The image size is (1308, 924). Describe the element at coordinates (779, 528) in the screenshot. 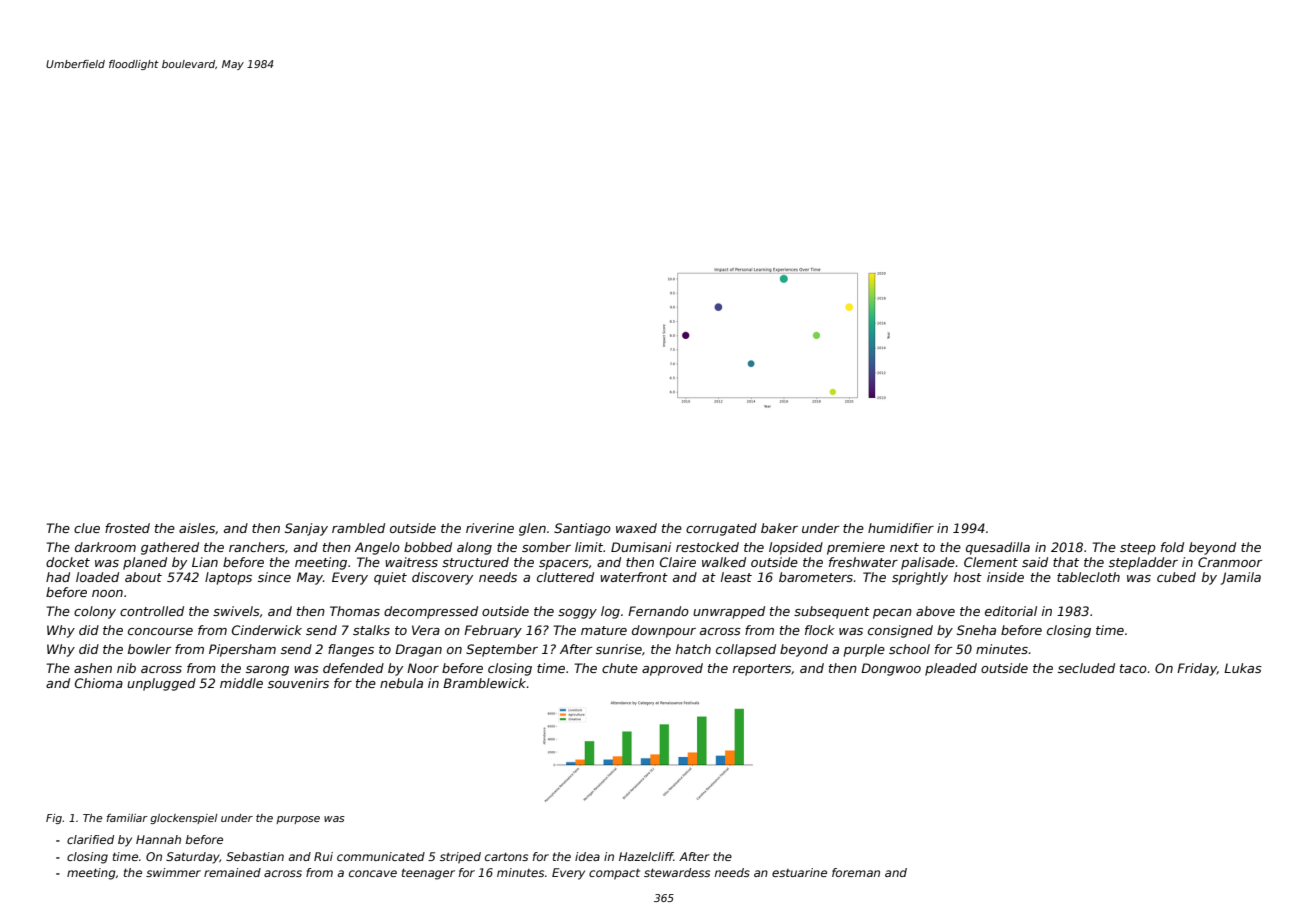

I see `baker` at that location.
